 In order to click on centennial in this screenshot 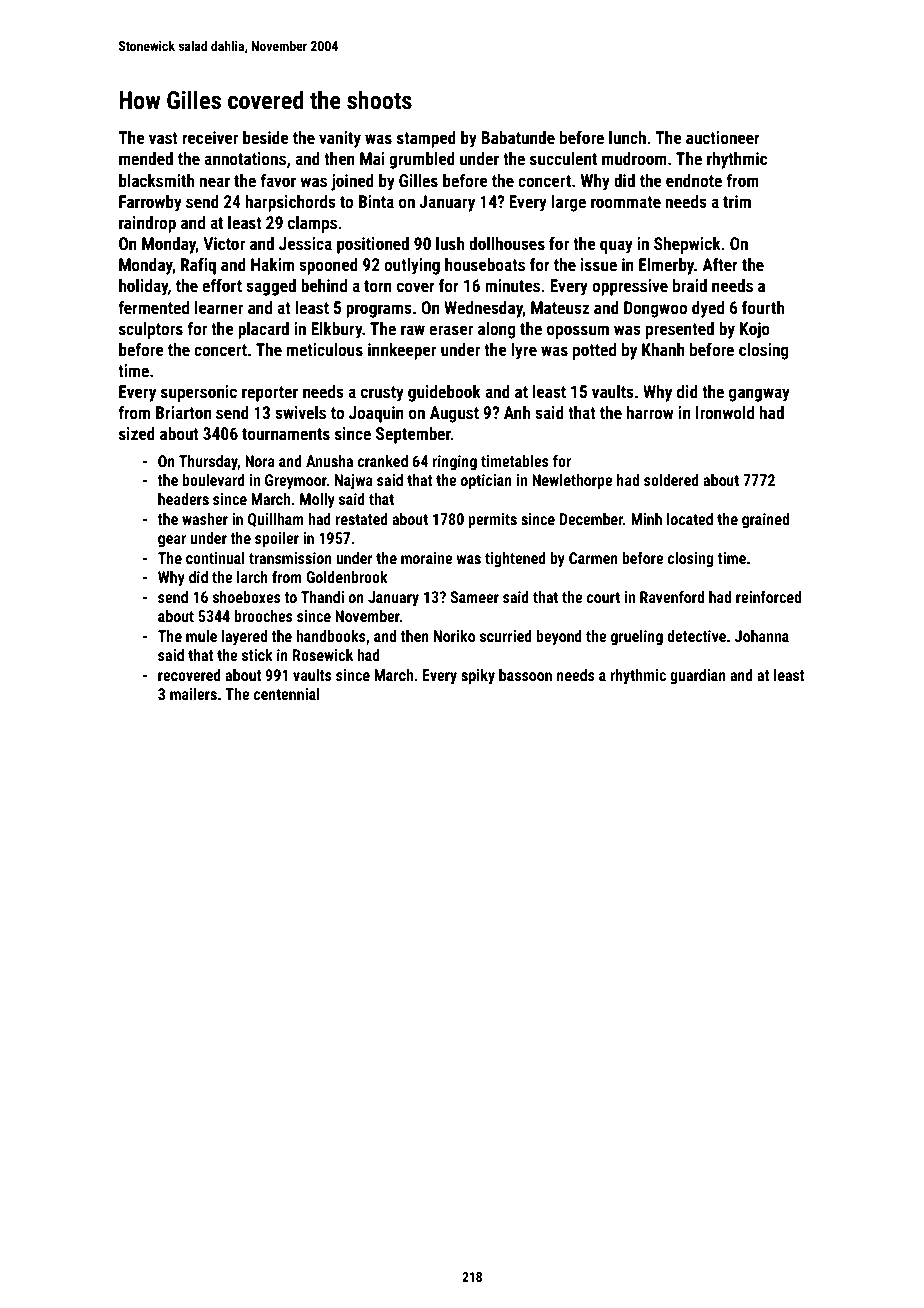, I will do `click(287, 694)`.
